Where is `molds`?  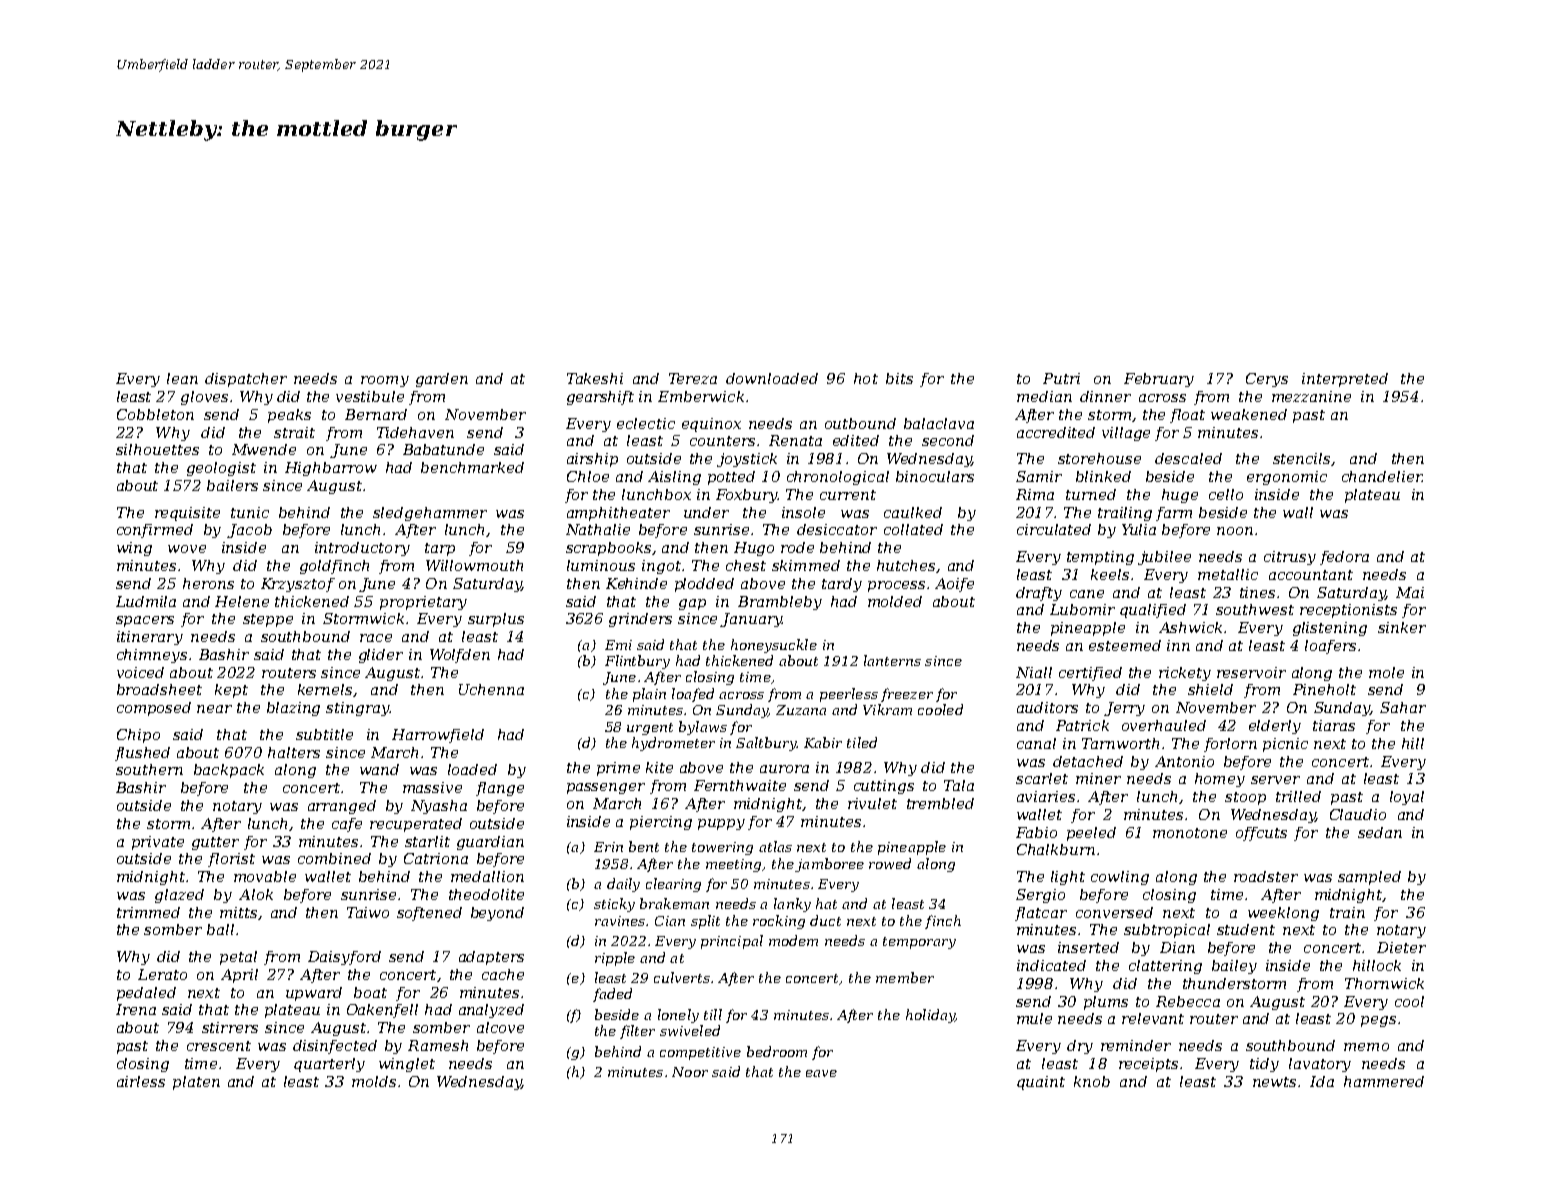
molds is located at coordinates (374, 1081).
